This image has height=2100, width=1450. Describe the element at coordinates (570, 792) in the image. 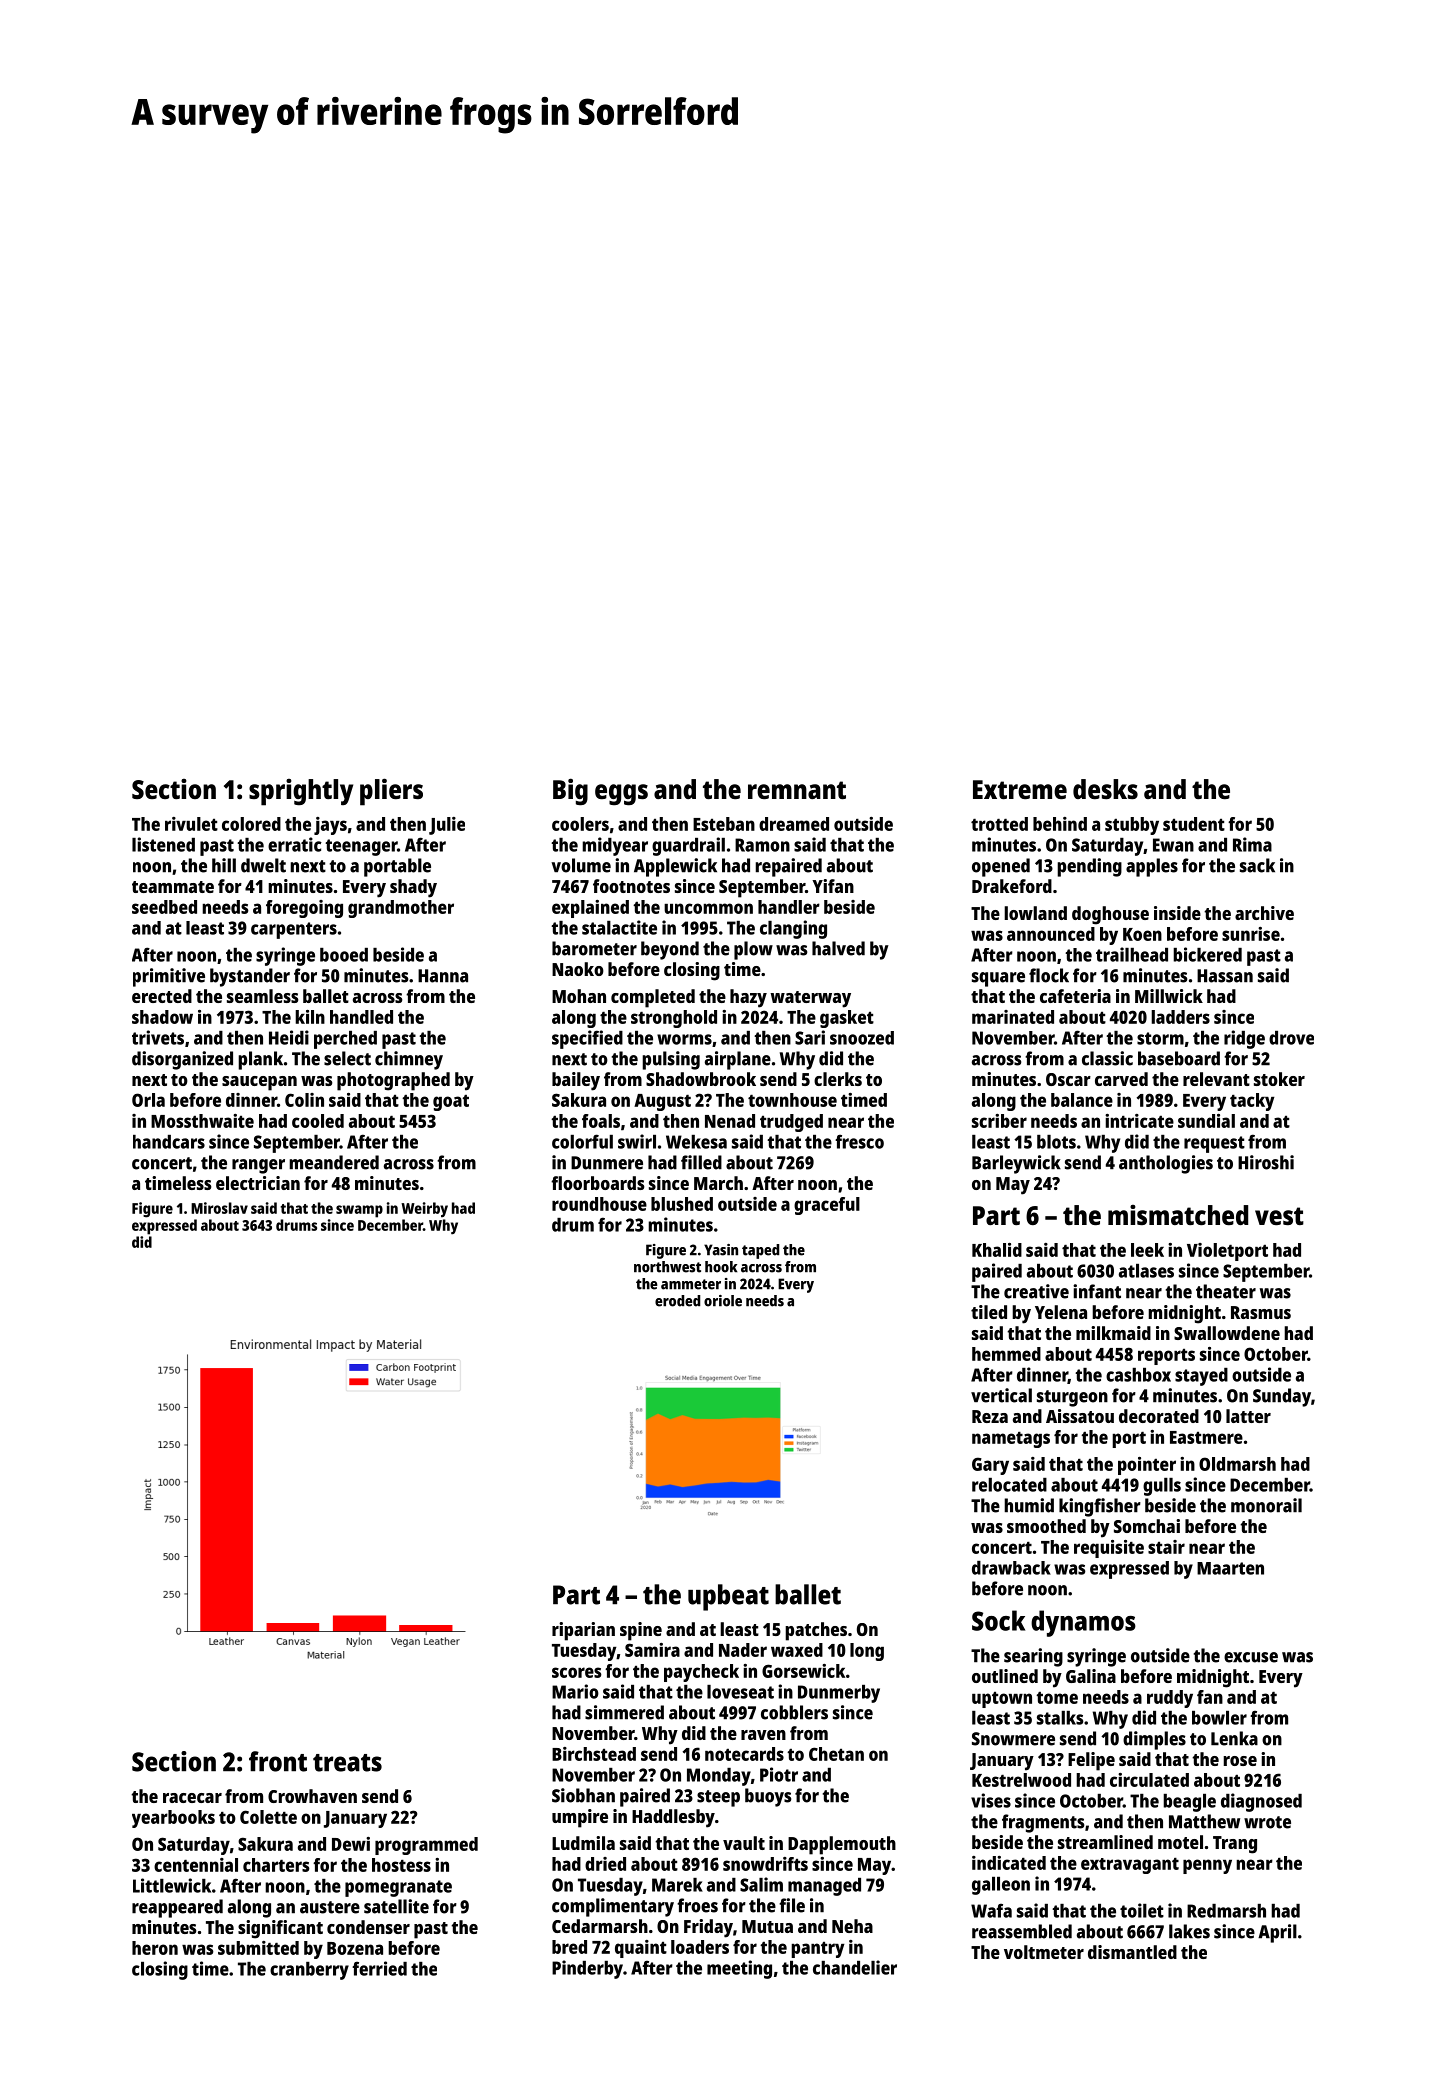

I see `Big` at that location.
